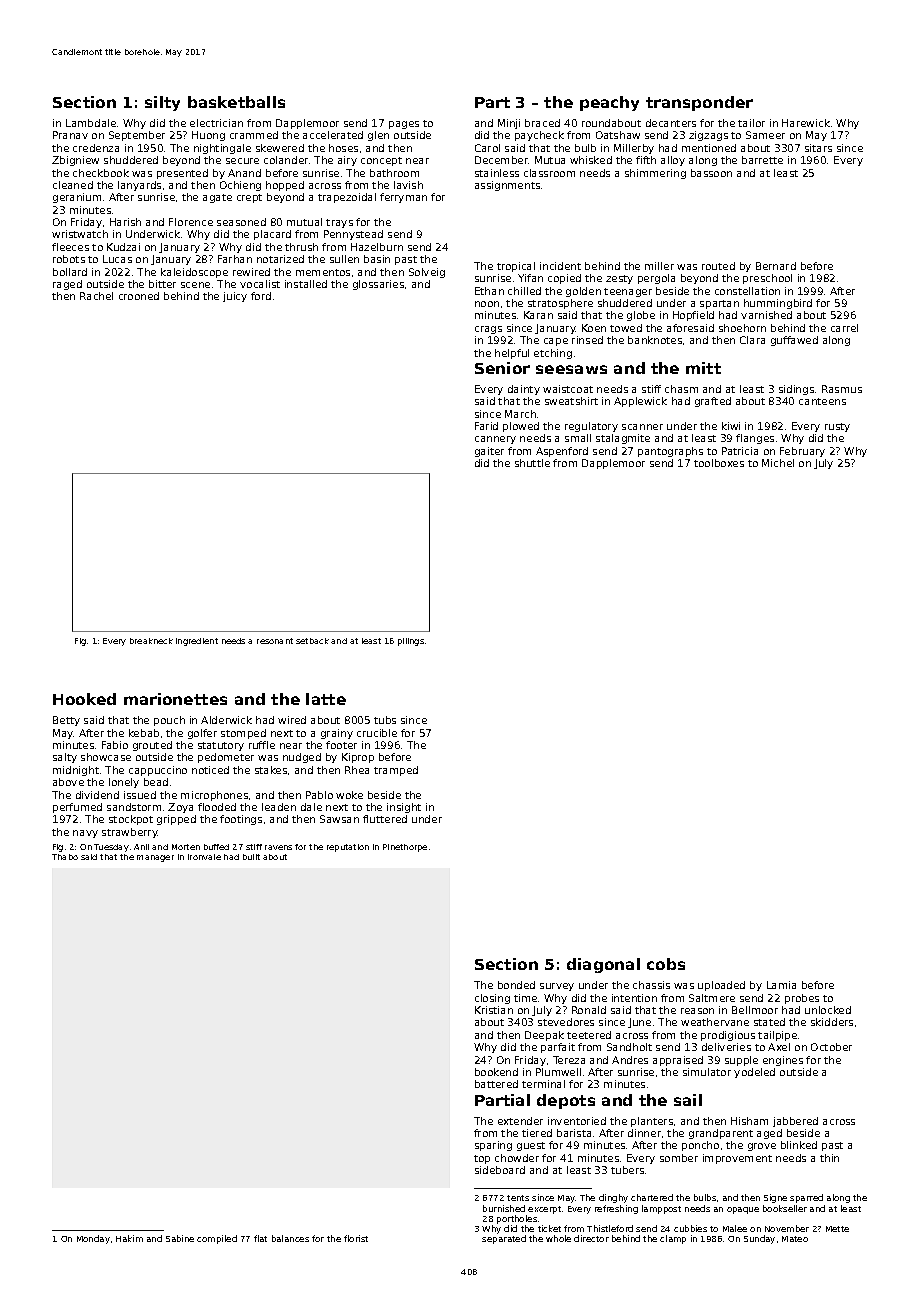 This screenshot has height=1308, width=924. What do you see at coordinates (517, 1219) in the screenshot?
I see `portholes` at bounding box center [517, 1219].
